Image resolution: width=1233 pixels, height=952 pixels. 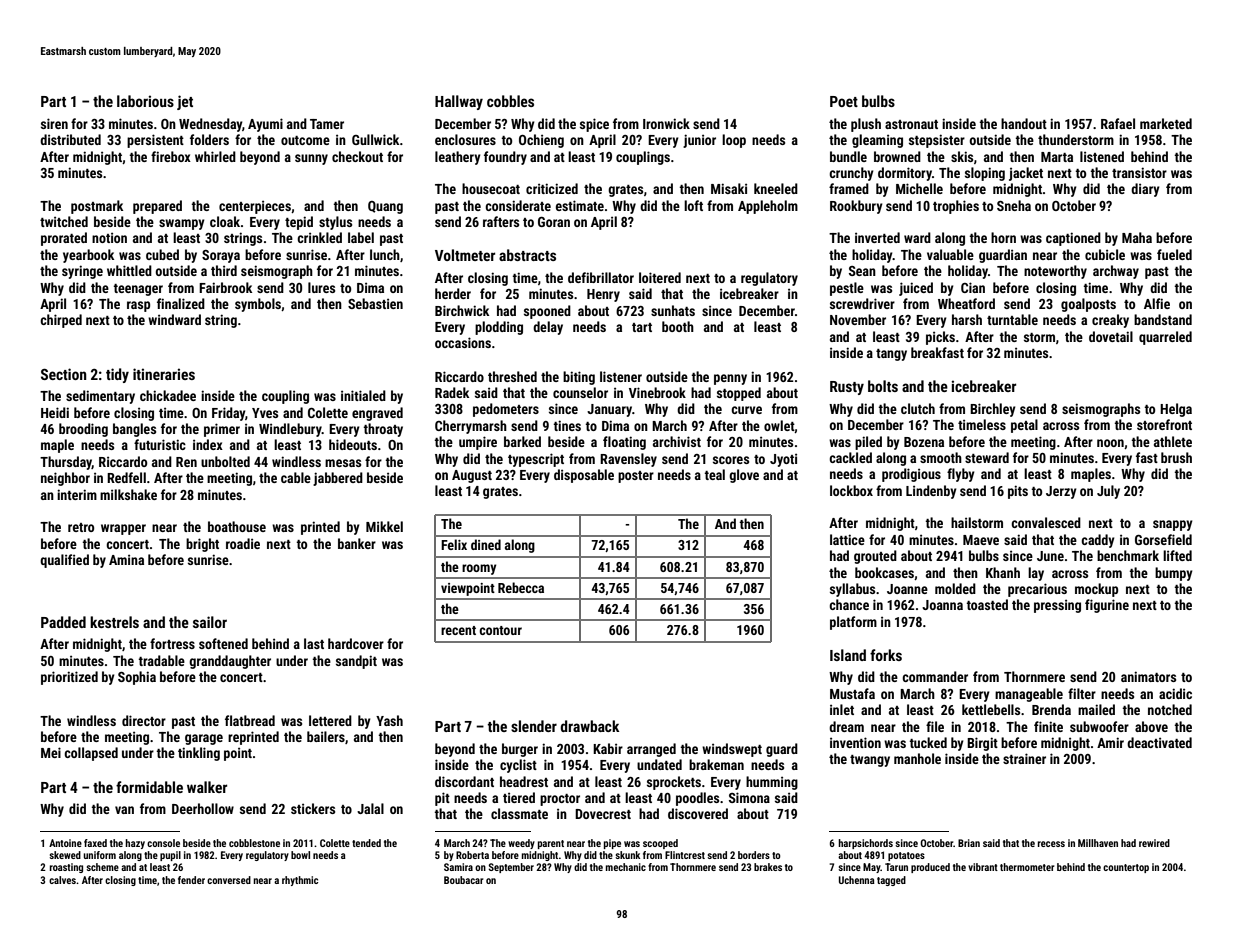 What do you see at coordinates (210, 622) in the screenshot?
I see `sailor` at bounding box center [210, 622].
